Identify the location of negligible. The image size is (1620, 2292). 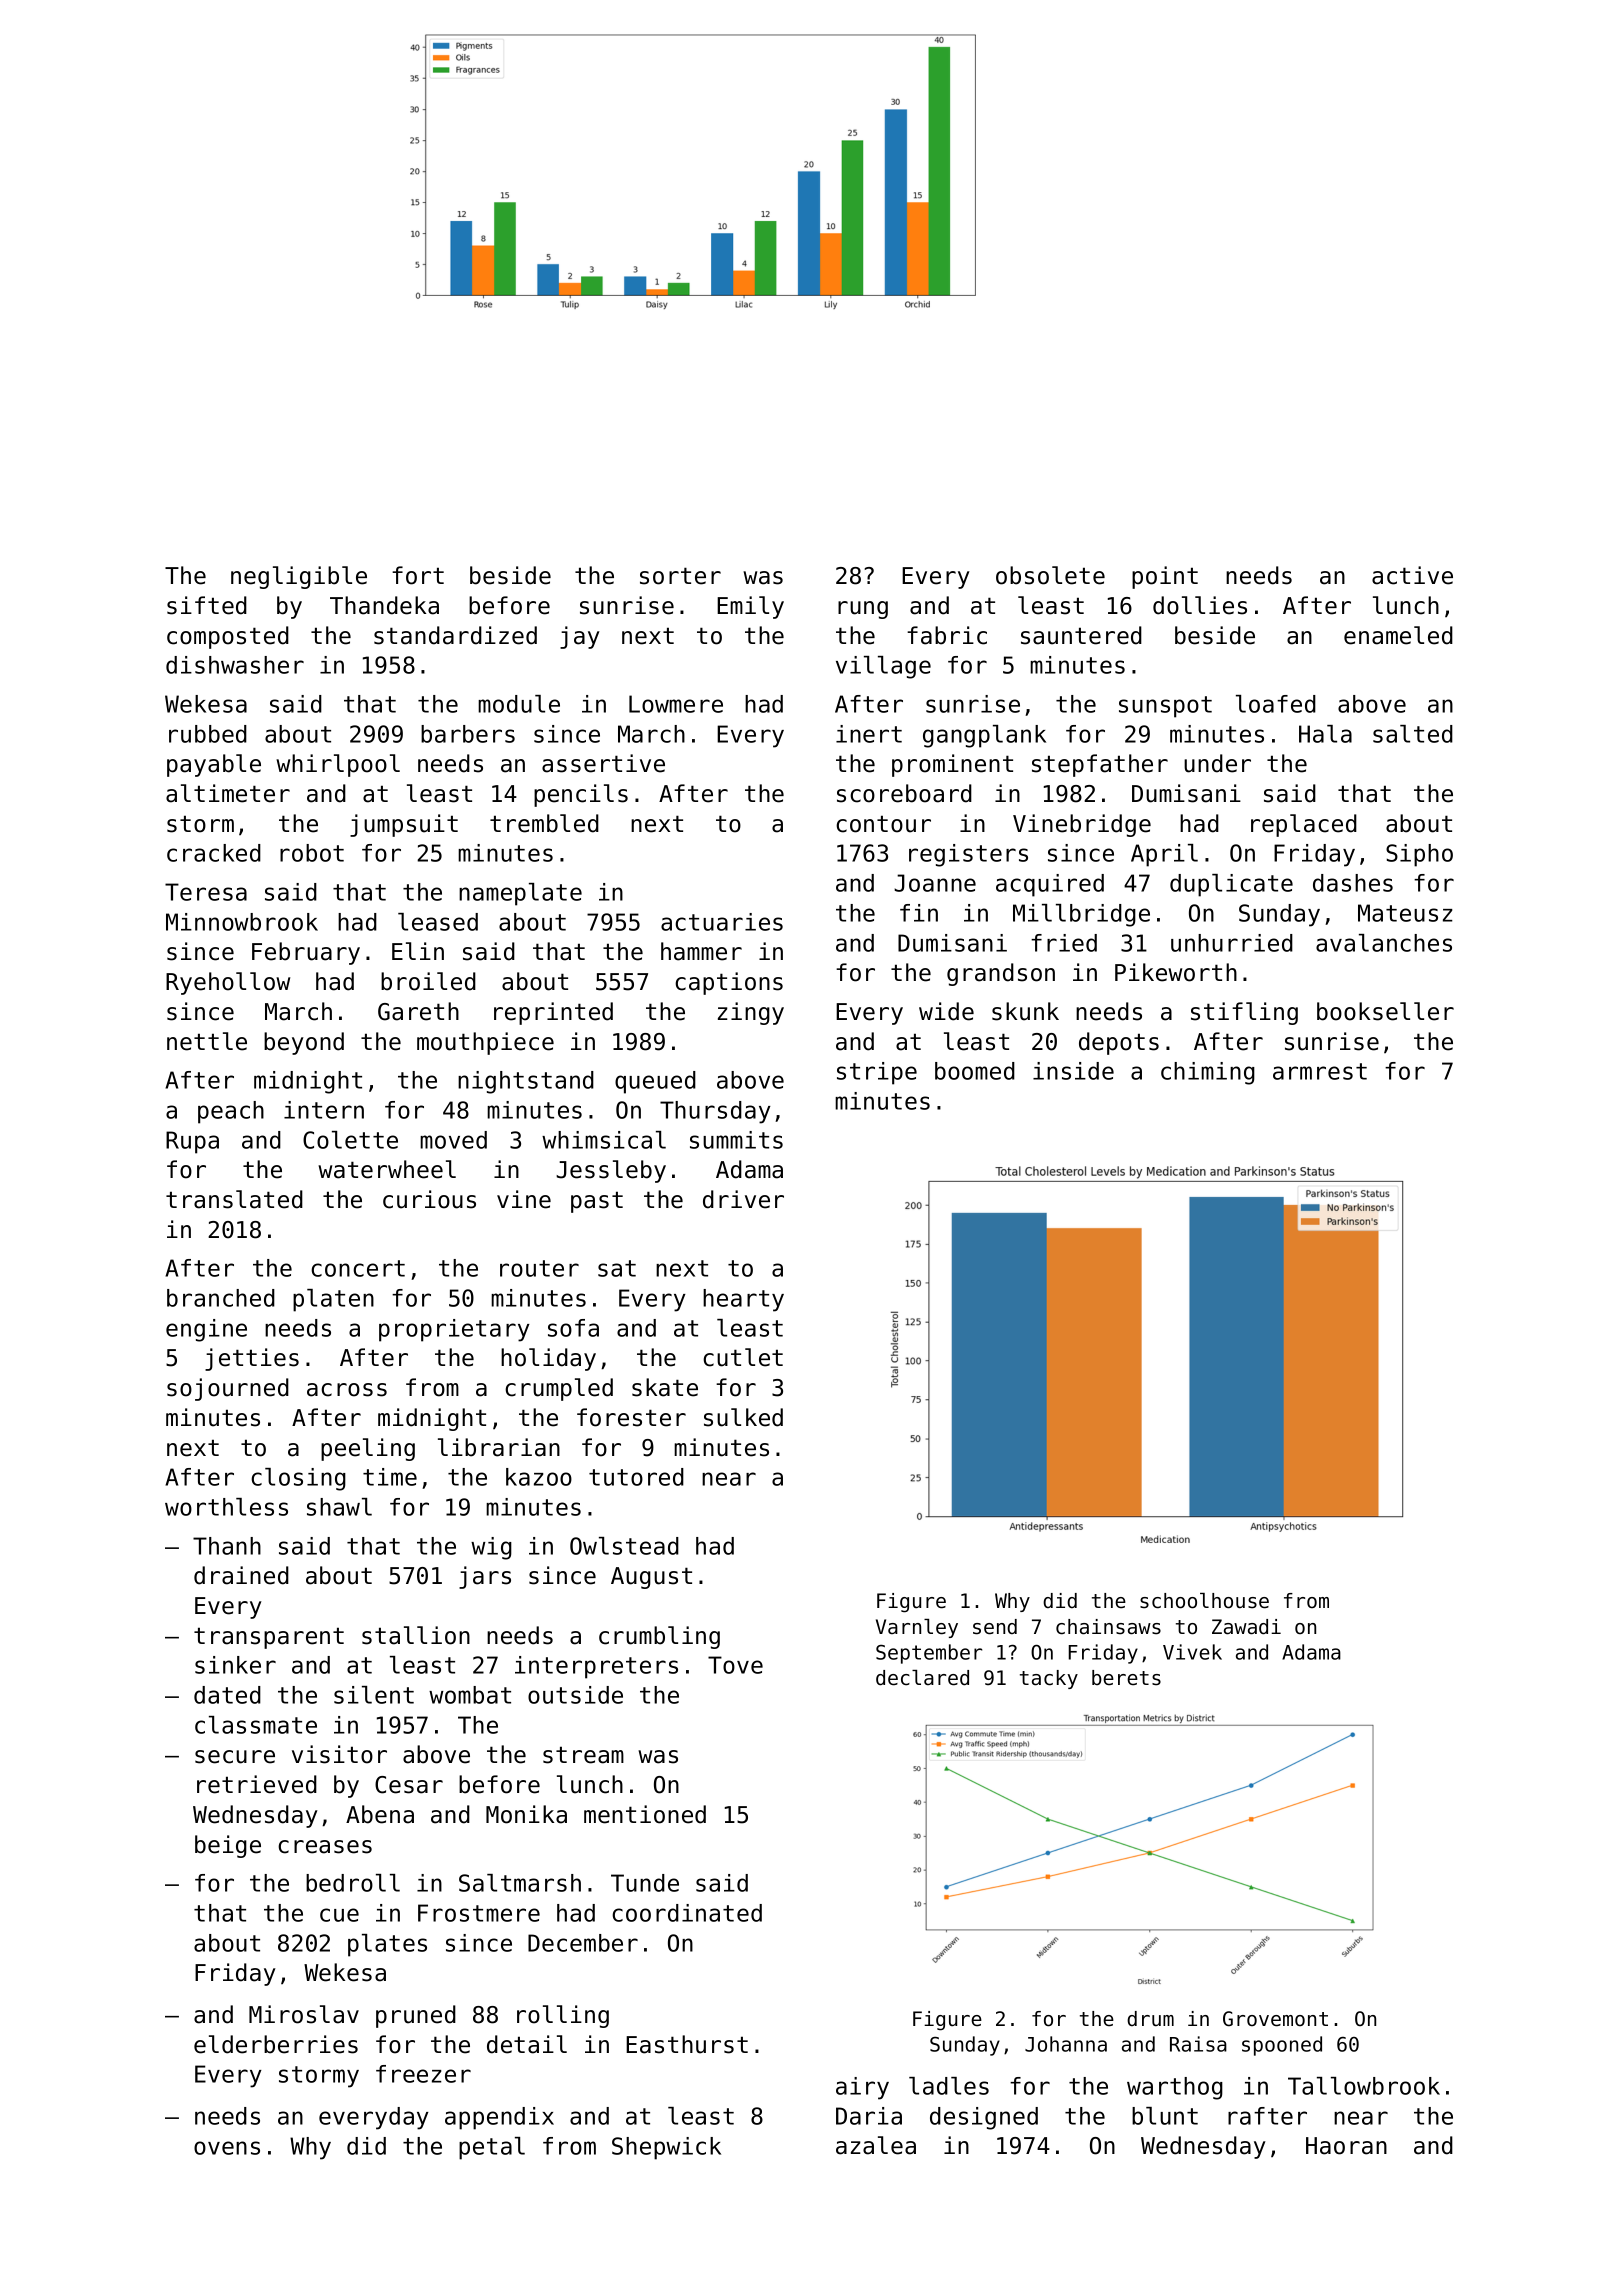
(299, 577).
